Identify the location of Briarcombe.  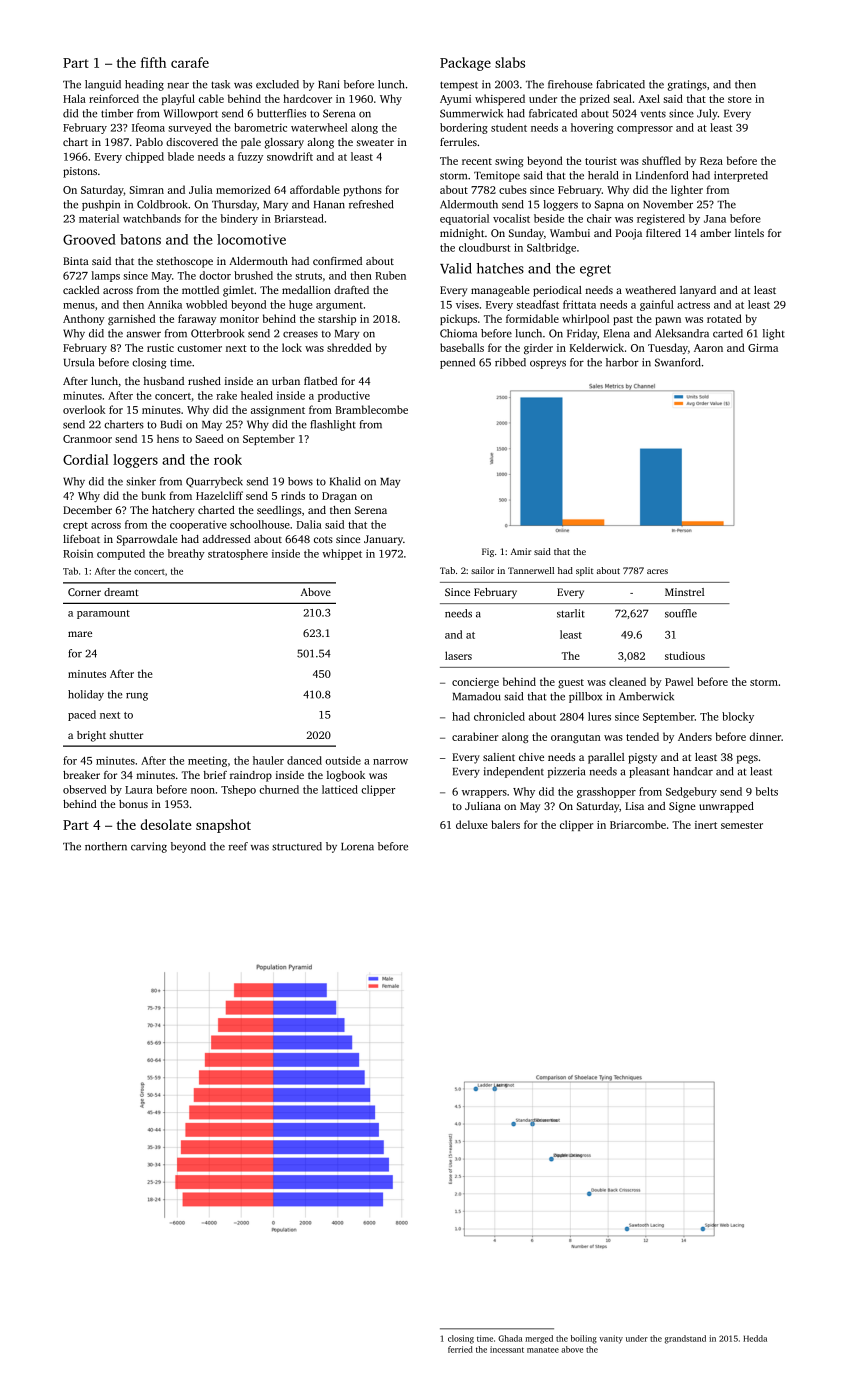
(638, 824).
